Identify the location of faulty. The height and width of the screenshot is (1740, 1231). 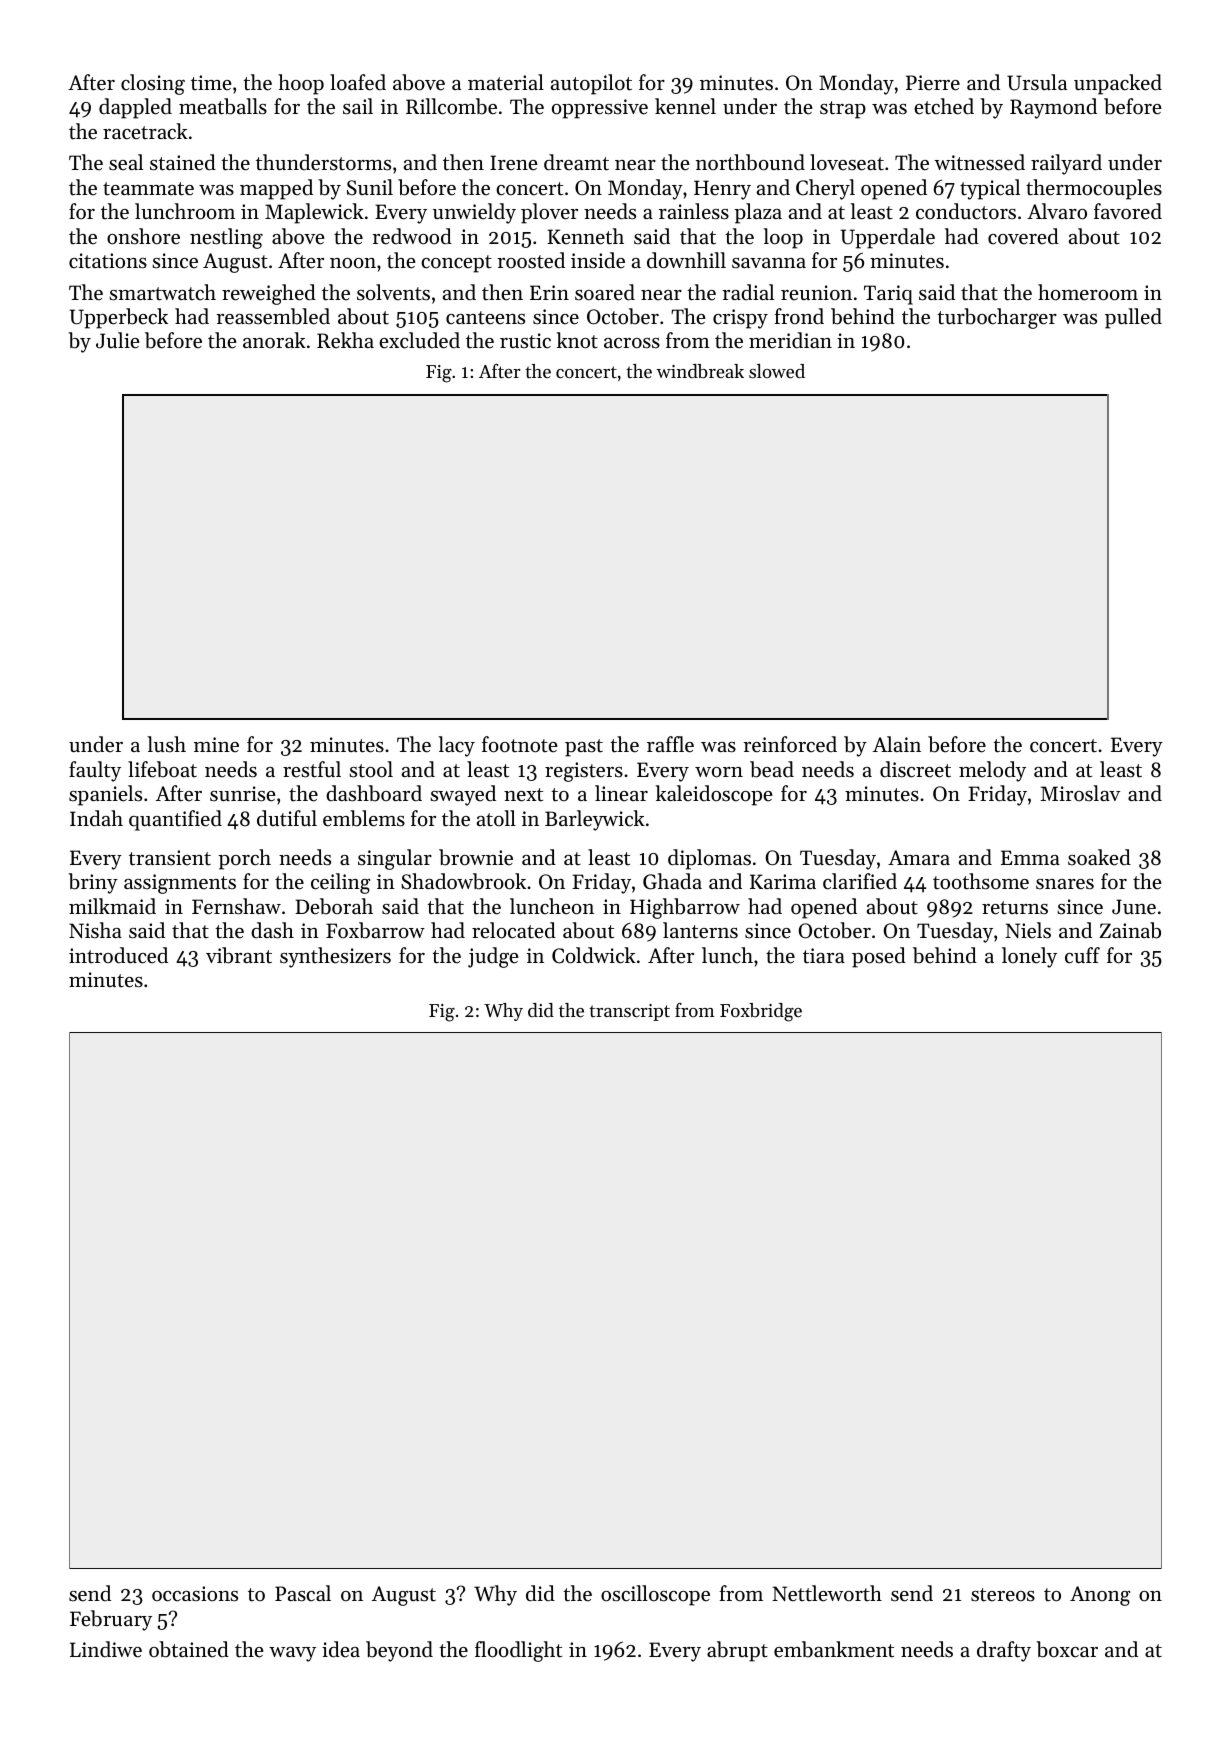
(95, 771).
